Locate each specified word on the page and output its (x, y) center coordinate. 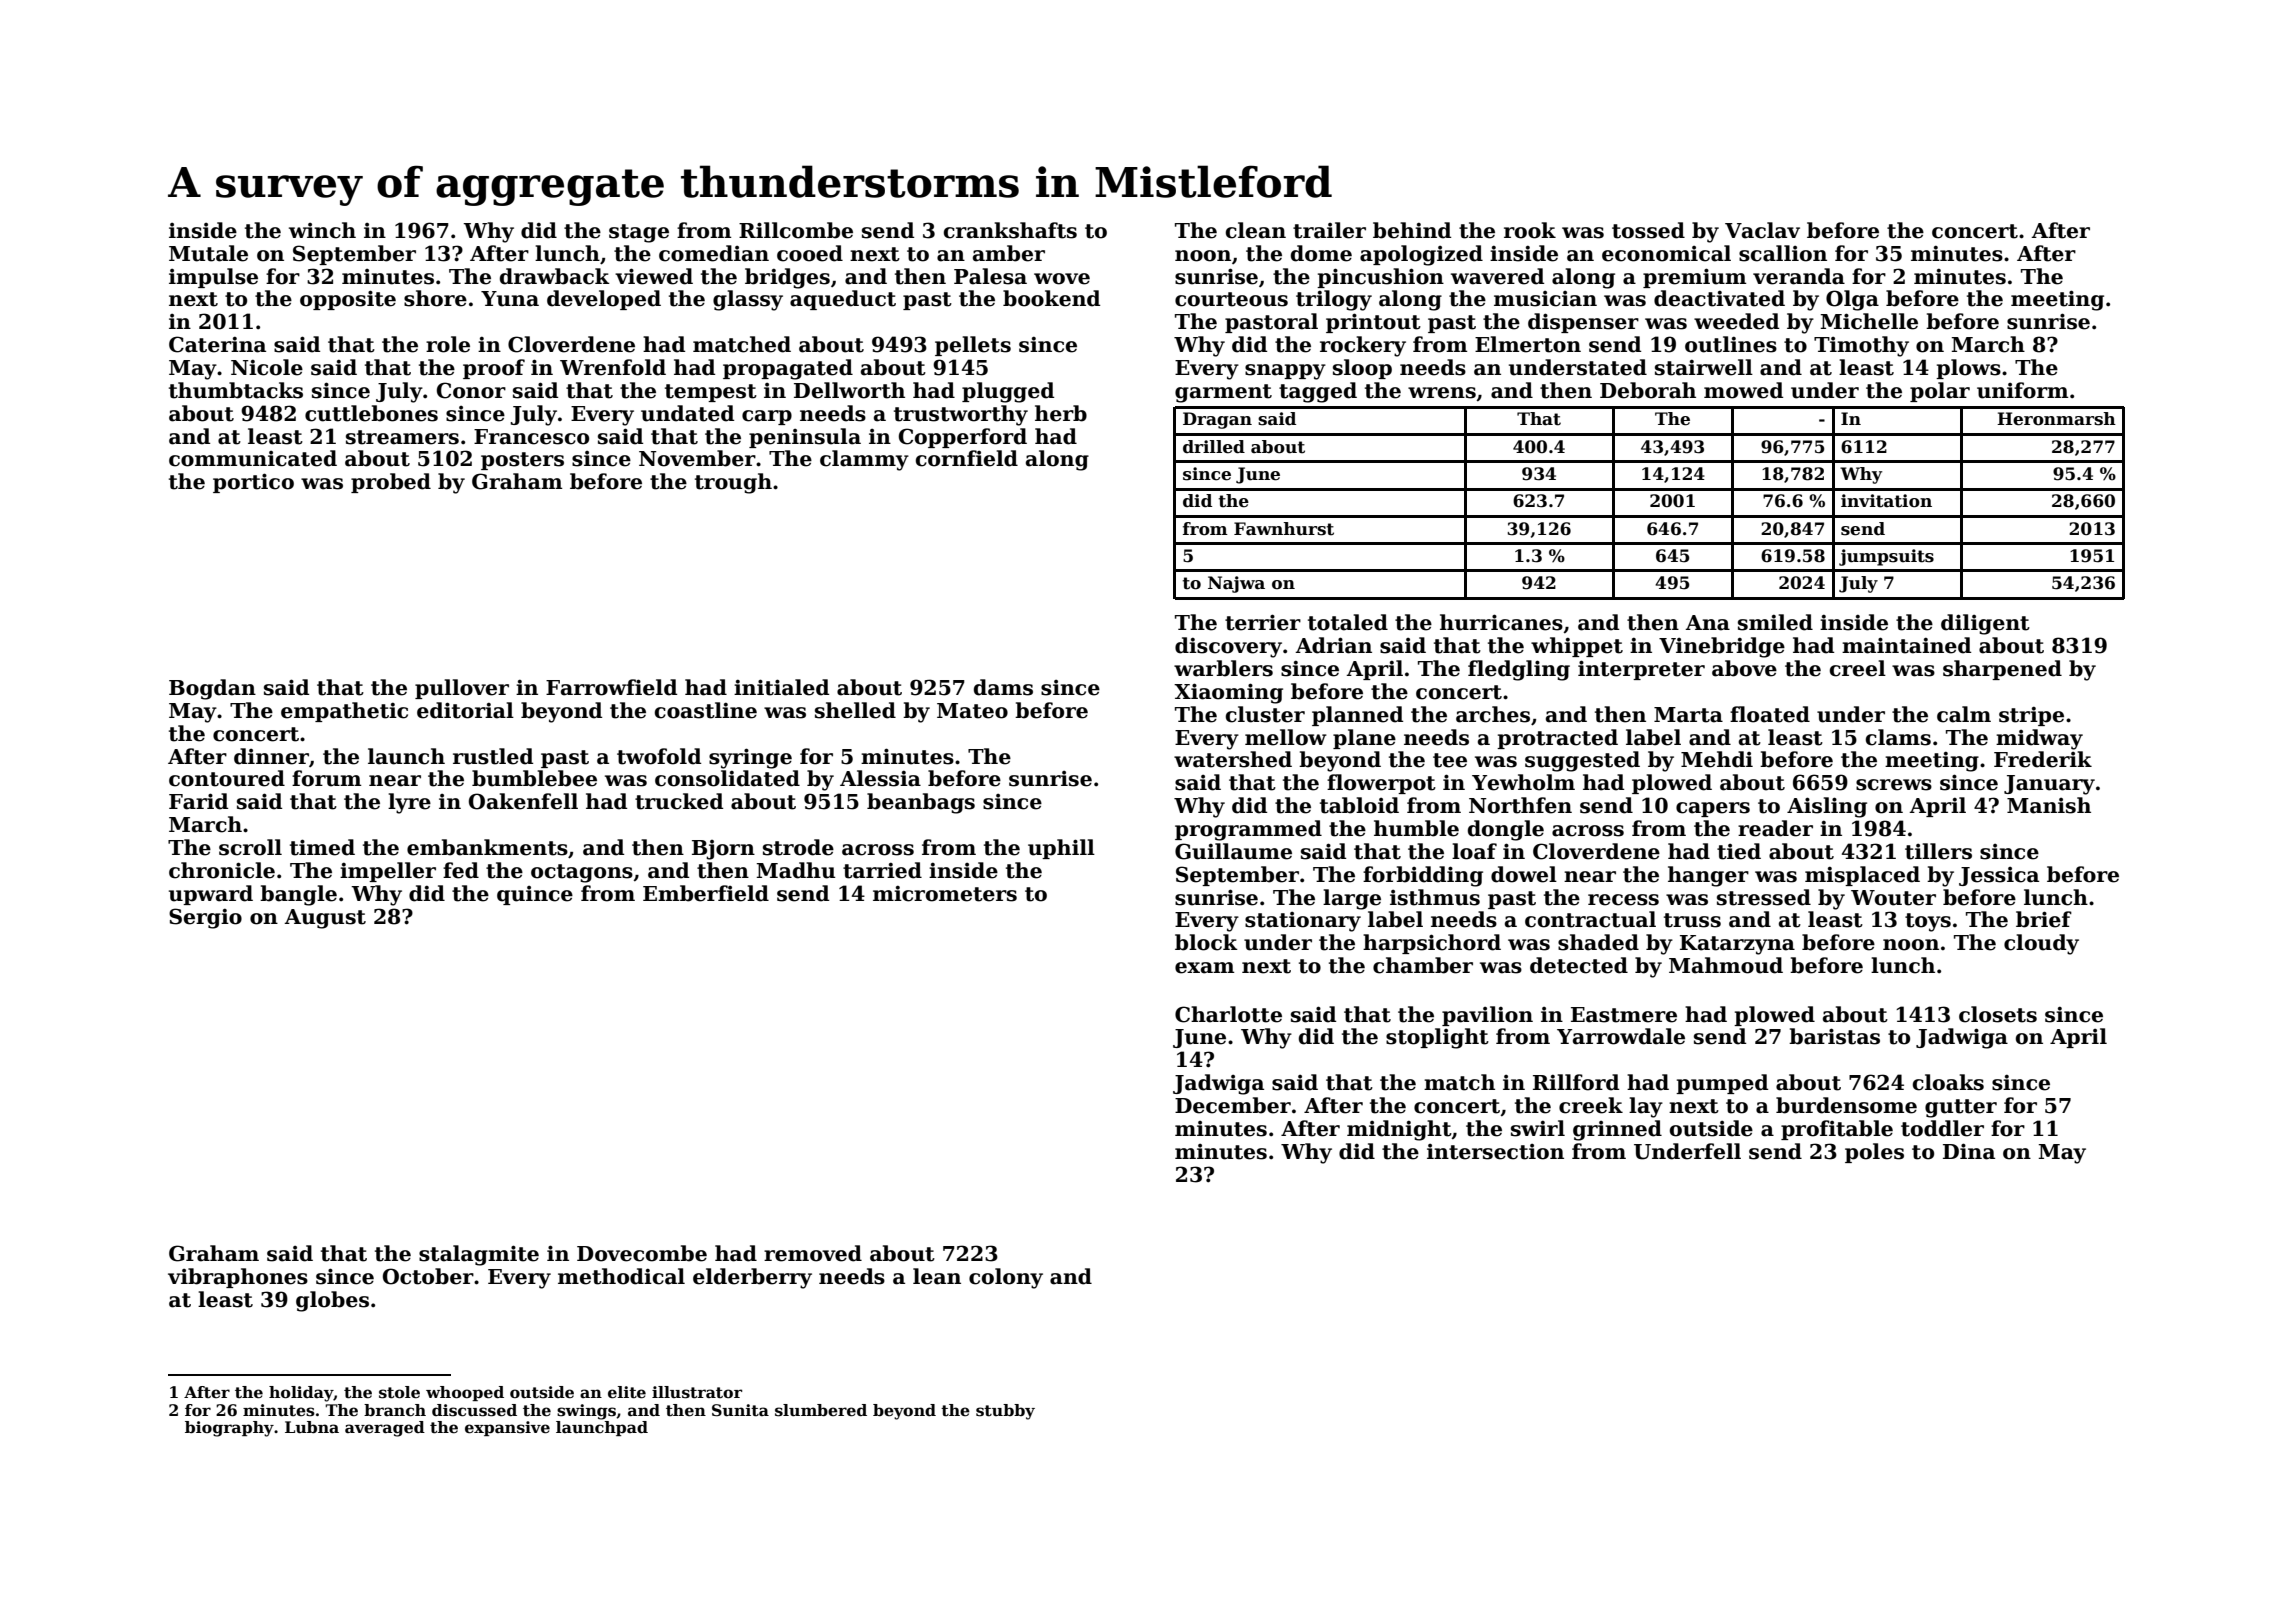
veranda (1799, 276)
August (325, 919)
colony (1006, 1278)
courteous (1231, 299)
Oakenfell (523, 801)
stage (639, 233)
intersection (1495, 1152)
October (428, 1276)
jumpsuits (1886, 557)
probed (391, 483)
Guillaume (1233, 851)
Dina (1969, 1151)
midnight (1399, 1130)
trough (733, 483)
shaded (1598, 942)
